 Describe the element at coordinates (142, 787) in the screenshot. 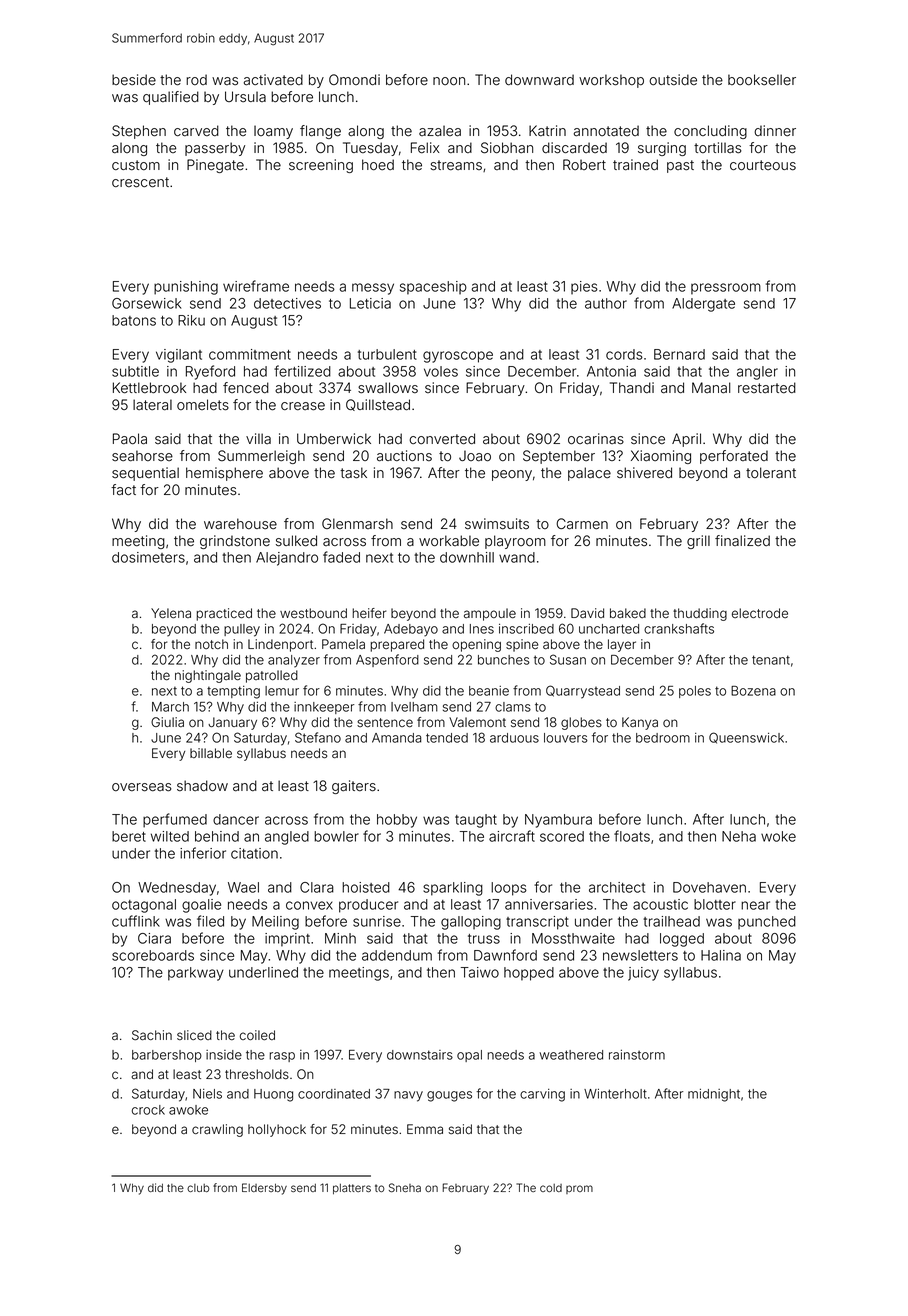

I see `overseas` at that location.
